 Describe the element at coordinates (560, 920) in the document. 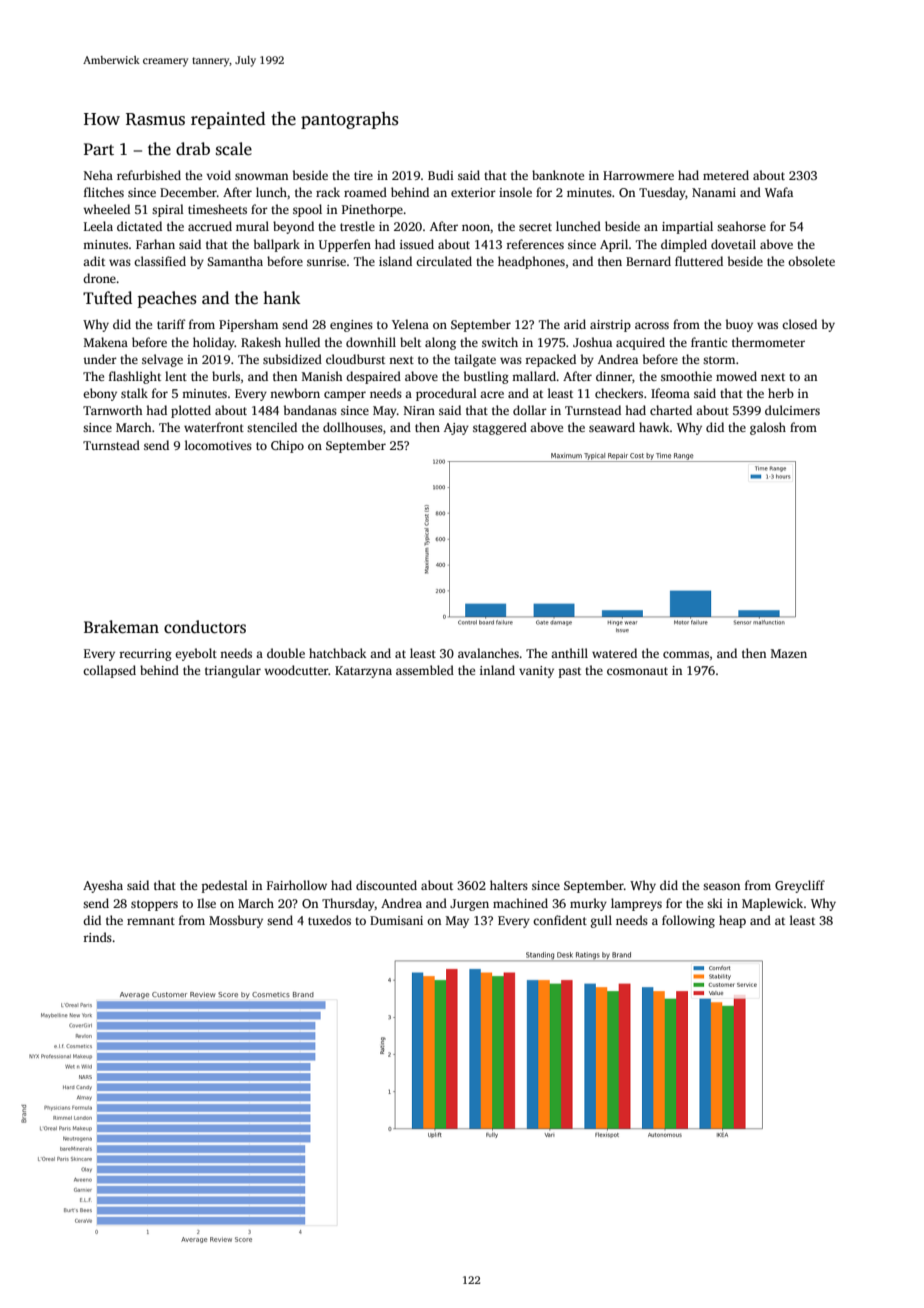

I see `confident` at that location.
